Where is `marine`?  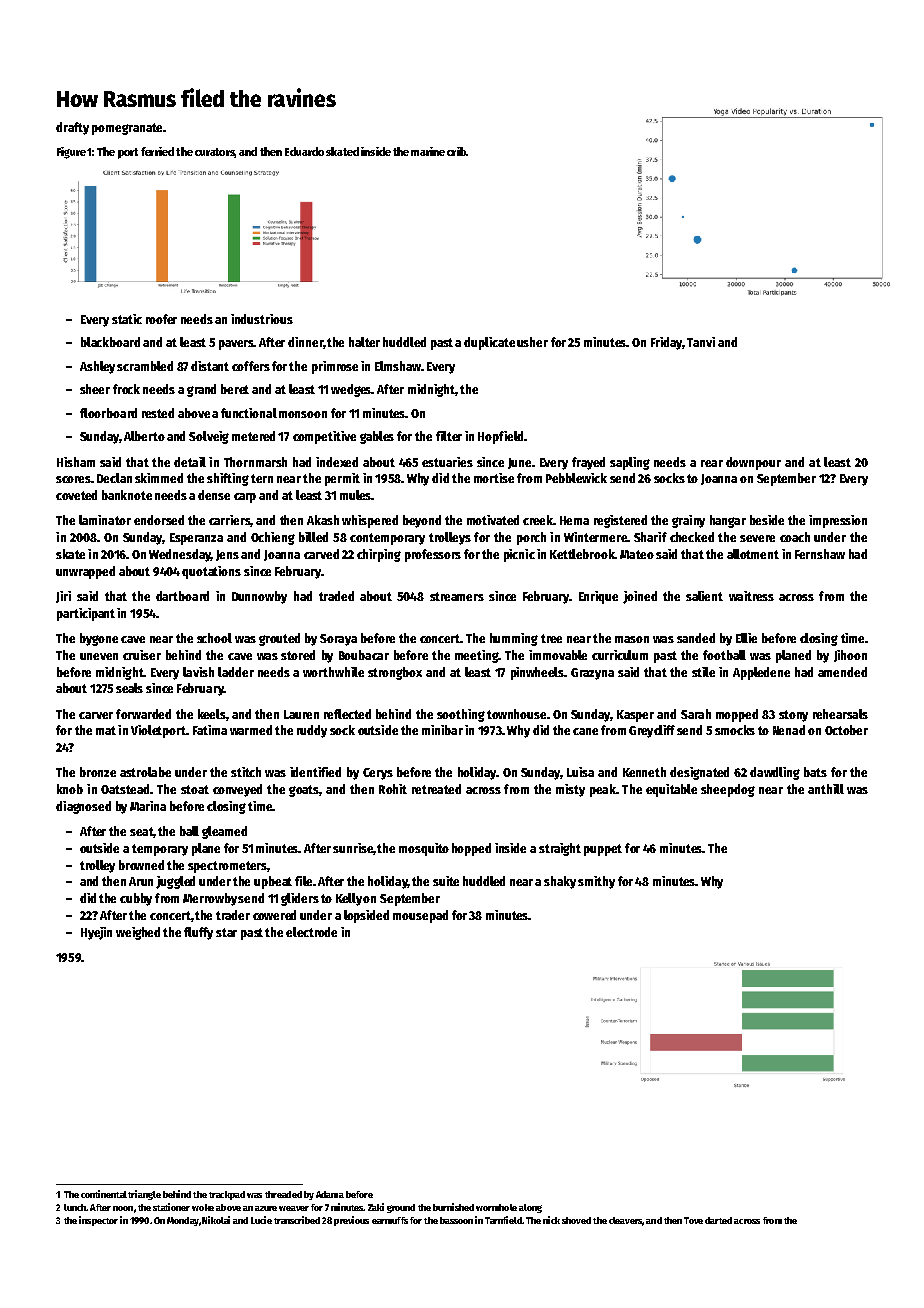 marine is located at coordinates (428, 151).
